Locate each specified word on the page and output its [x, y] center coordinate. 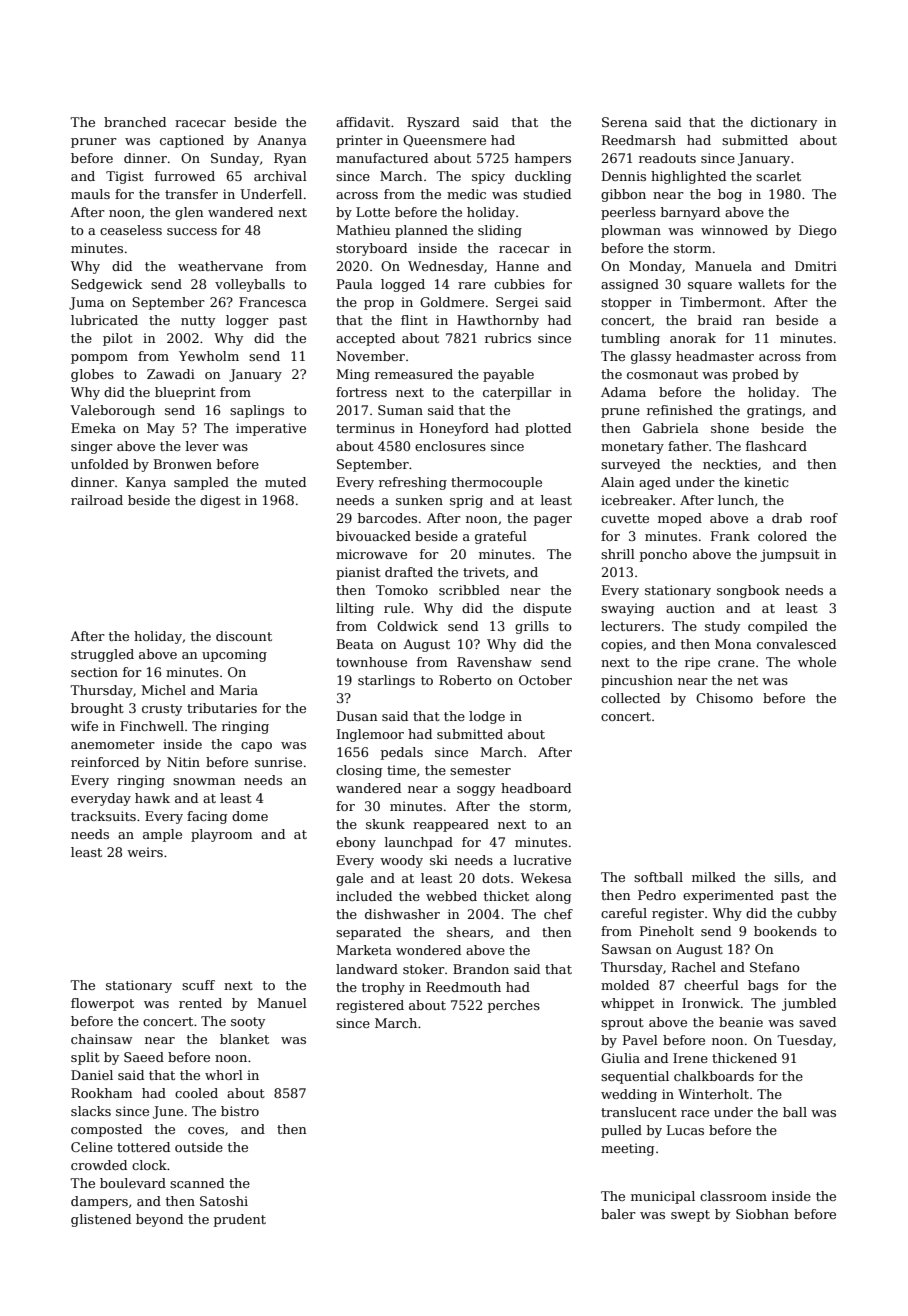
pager [553, 521]
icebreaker [636, 500]
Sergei [517, 303]
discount [244, 636]
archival [280, 176]
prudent [240, 1220]
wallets [761, 284]
